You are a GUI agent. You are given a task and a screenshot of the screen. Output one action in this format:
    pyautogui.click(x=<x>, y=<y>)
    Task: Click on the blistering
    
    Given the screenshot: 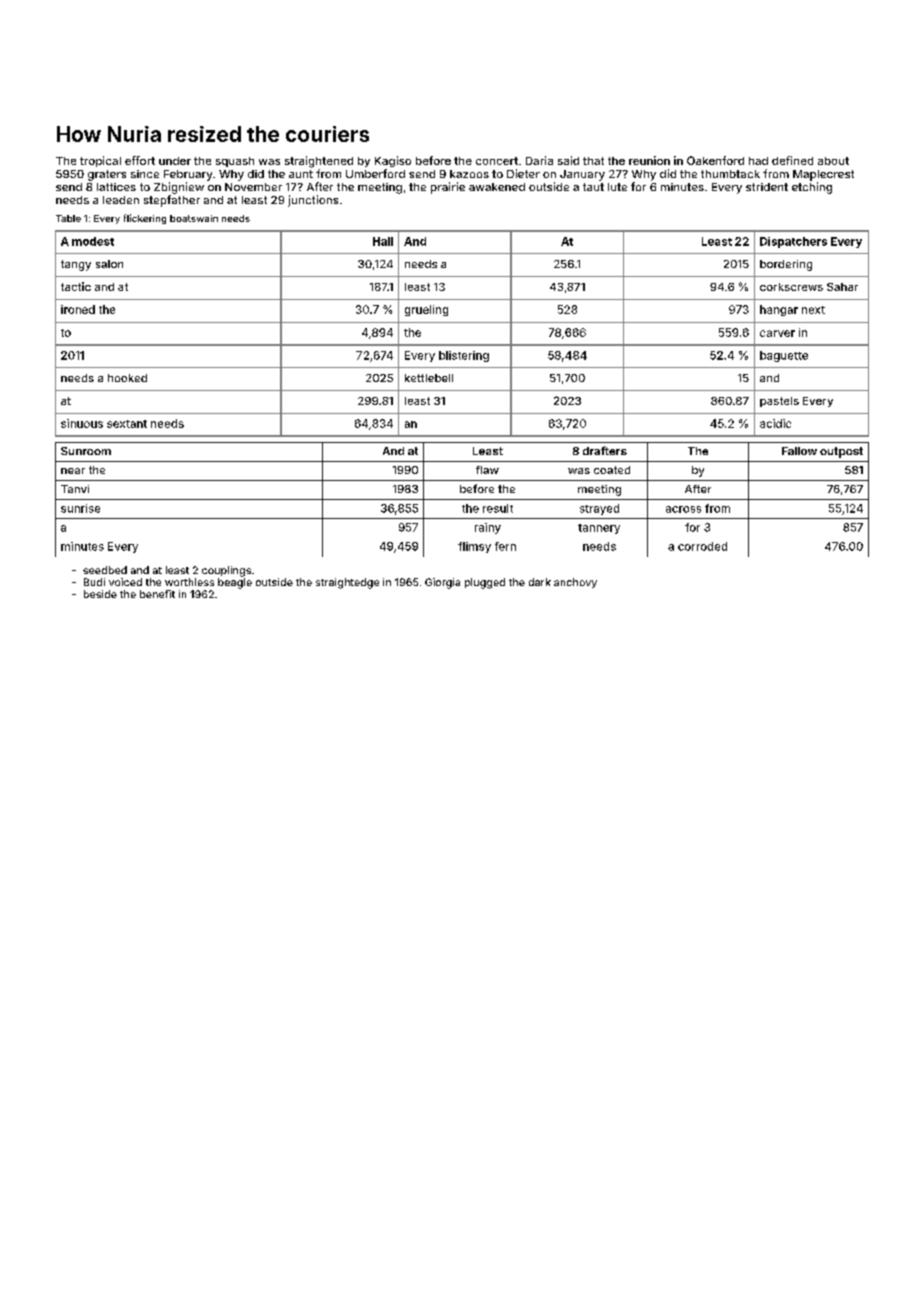 What is the action you would take?
    pyautogui.click(x=464, y=356)
